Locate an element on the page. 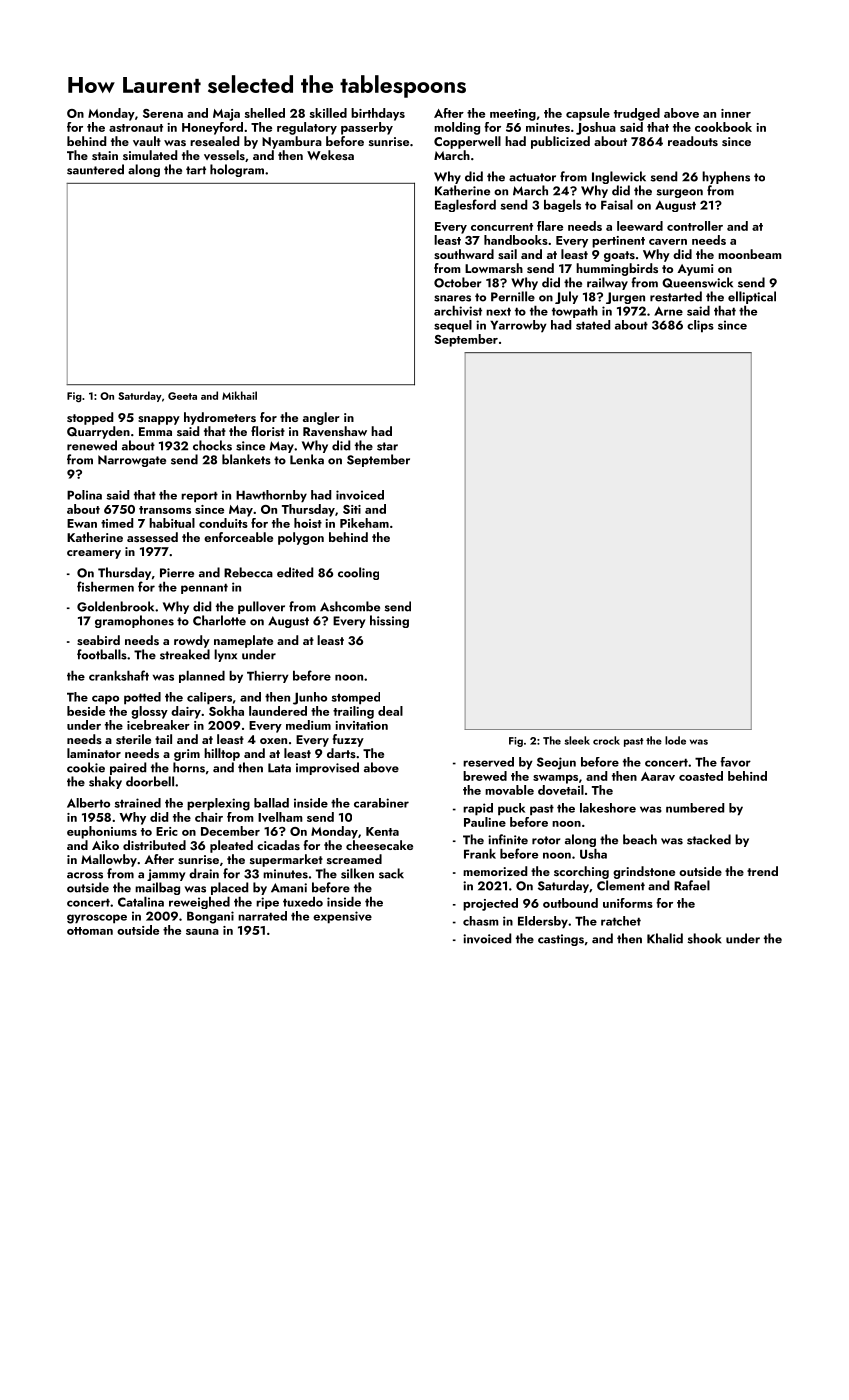 The image size is (849, 1400). astronaut is located at coordinates (136, 128).
